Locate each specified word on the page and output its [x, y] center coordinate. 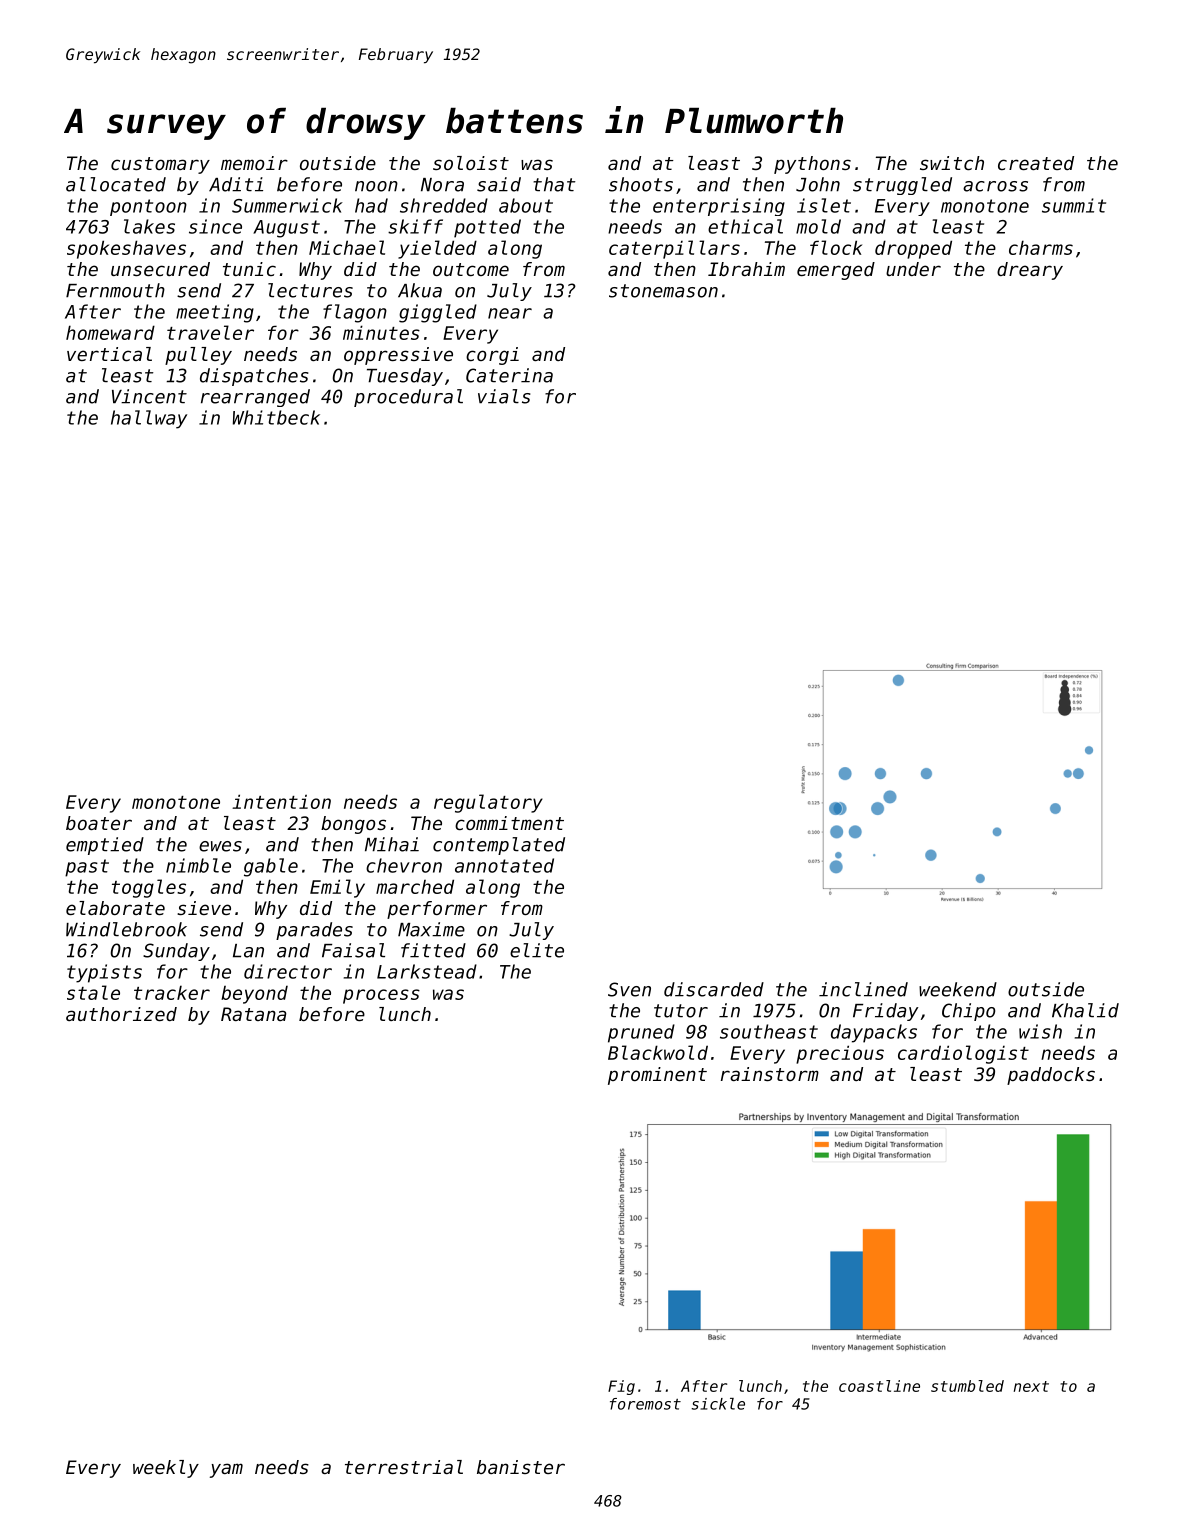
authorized [121, 1014]
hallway [149, 419]
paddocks [1051, 1076]
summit [1074, 205]
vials [504, 396]
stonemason [663, 291]
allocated [116, 184]
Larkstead [427, 971]
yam [226, 1470]
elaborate [115, 908]
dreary [1030, 271]
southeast [769, 1031]
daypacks [874, 1033]
